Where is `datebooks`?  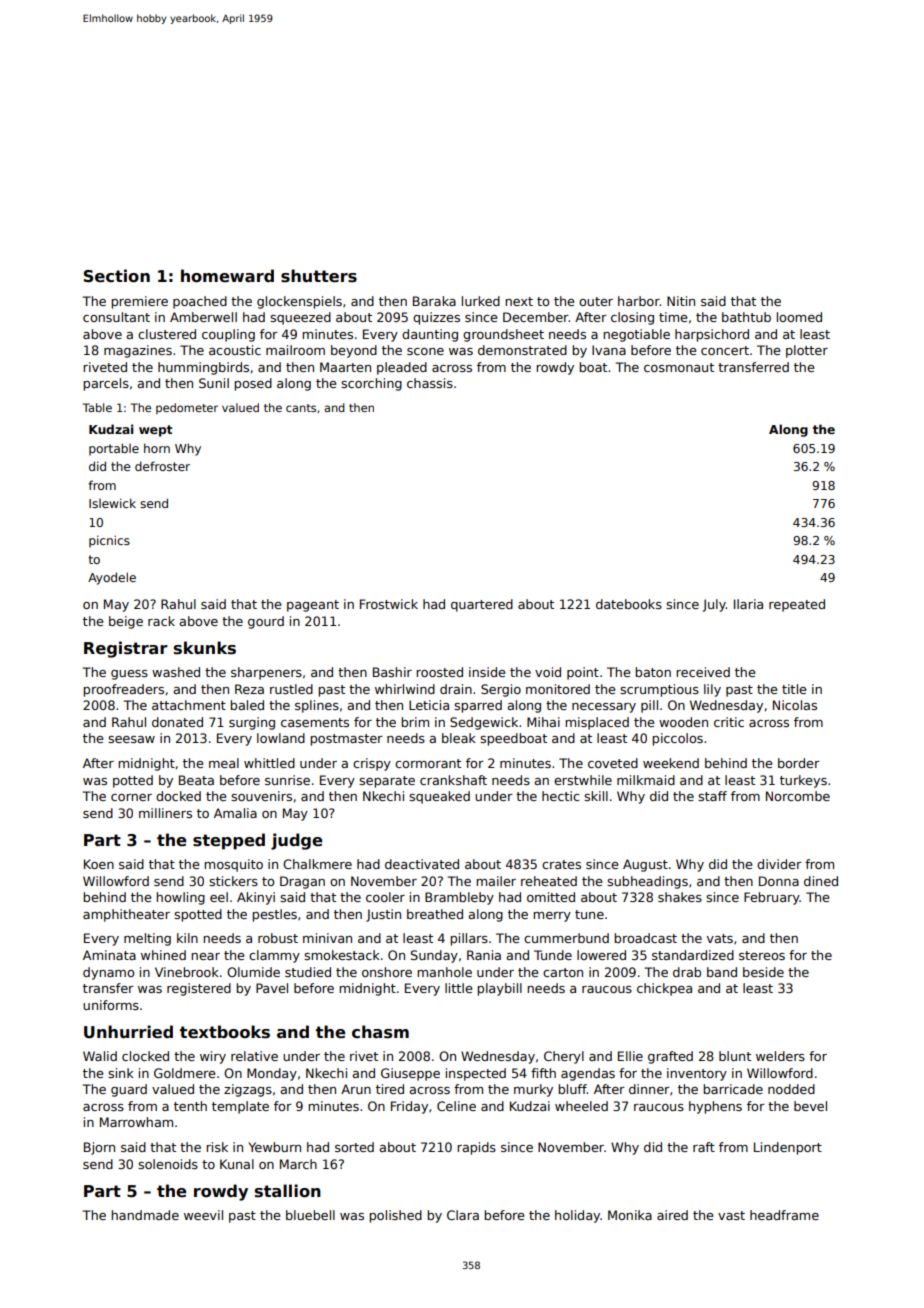 datebooks is located at coordinates (629, 604).
